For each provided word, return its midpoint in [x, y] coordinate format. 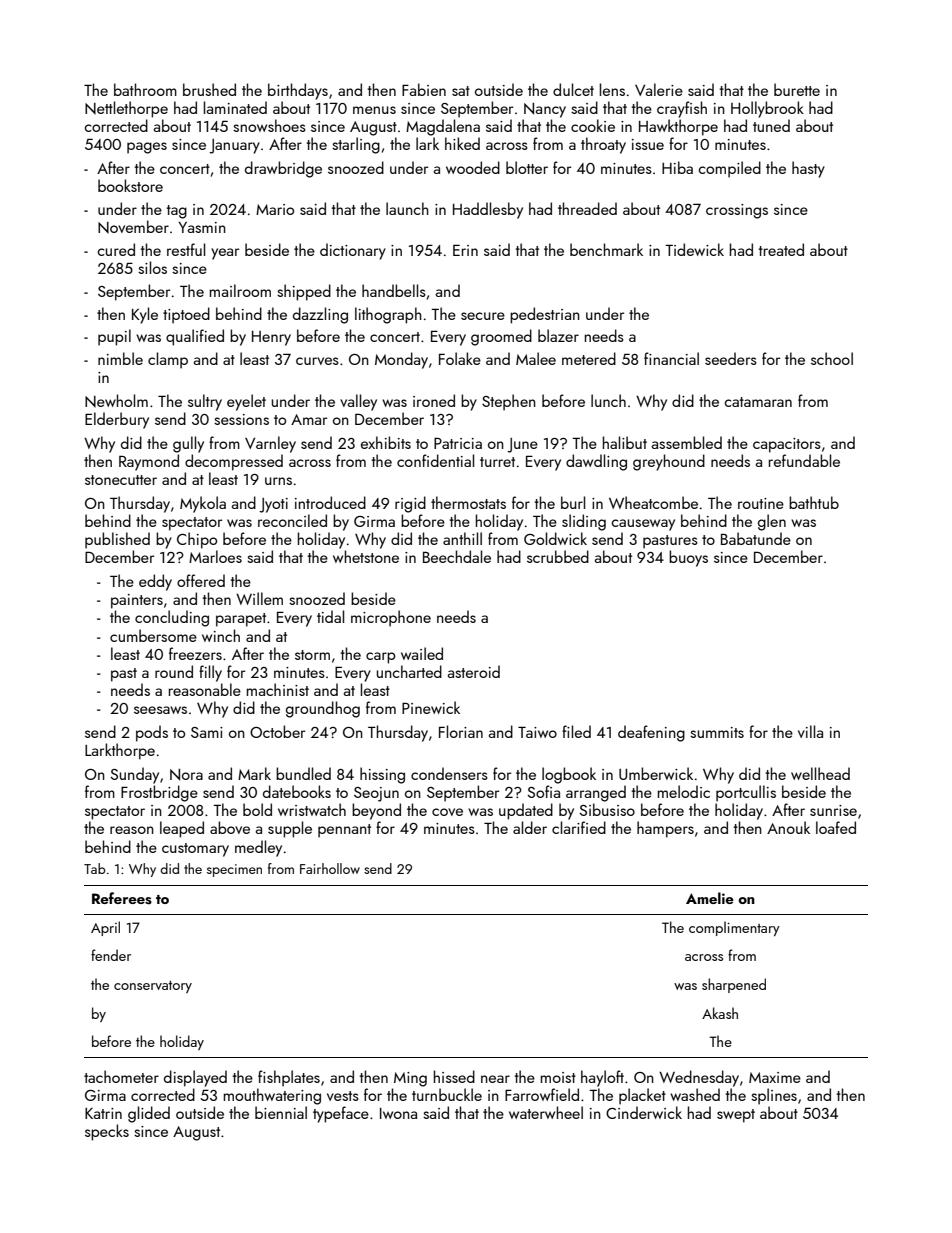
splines [774, 1096]
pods [152, 733]
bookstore [130, 185]
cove [447, 812]
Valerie [659, 89]
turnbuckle [447, 1094]
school [832, 358]
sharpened [734, 985]
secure [483, 316]
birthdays [298, 91]
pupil [114, 337]
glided [149, 1114]
